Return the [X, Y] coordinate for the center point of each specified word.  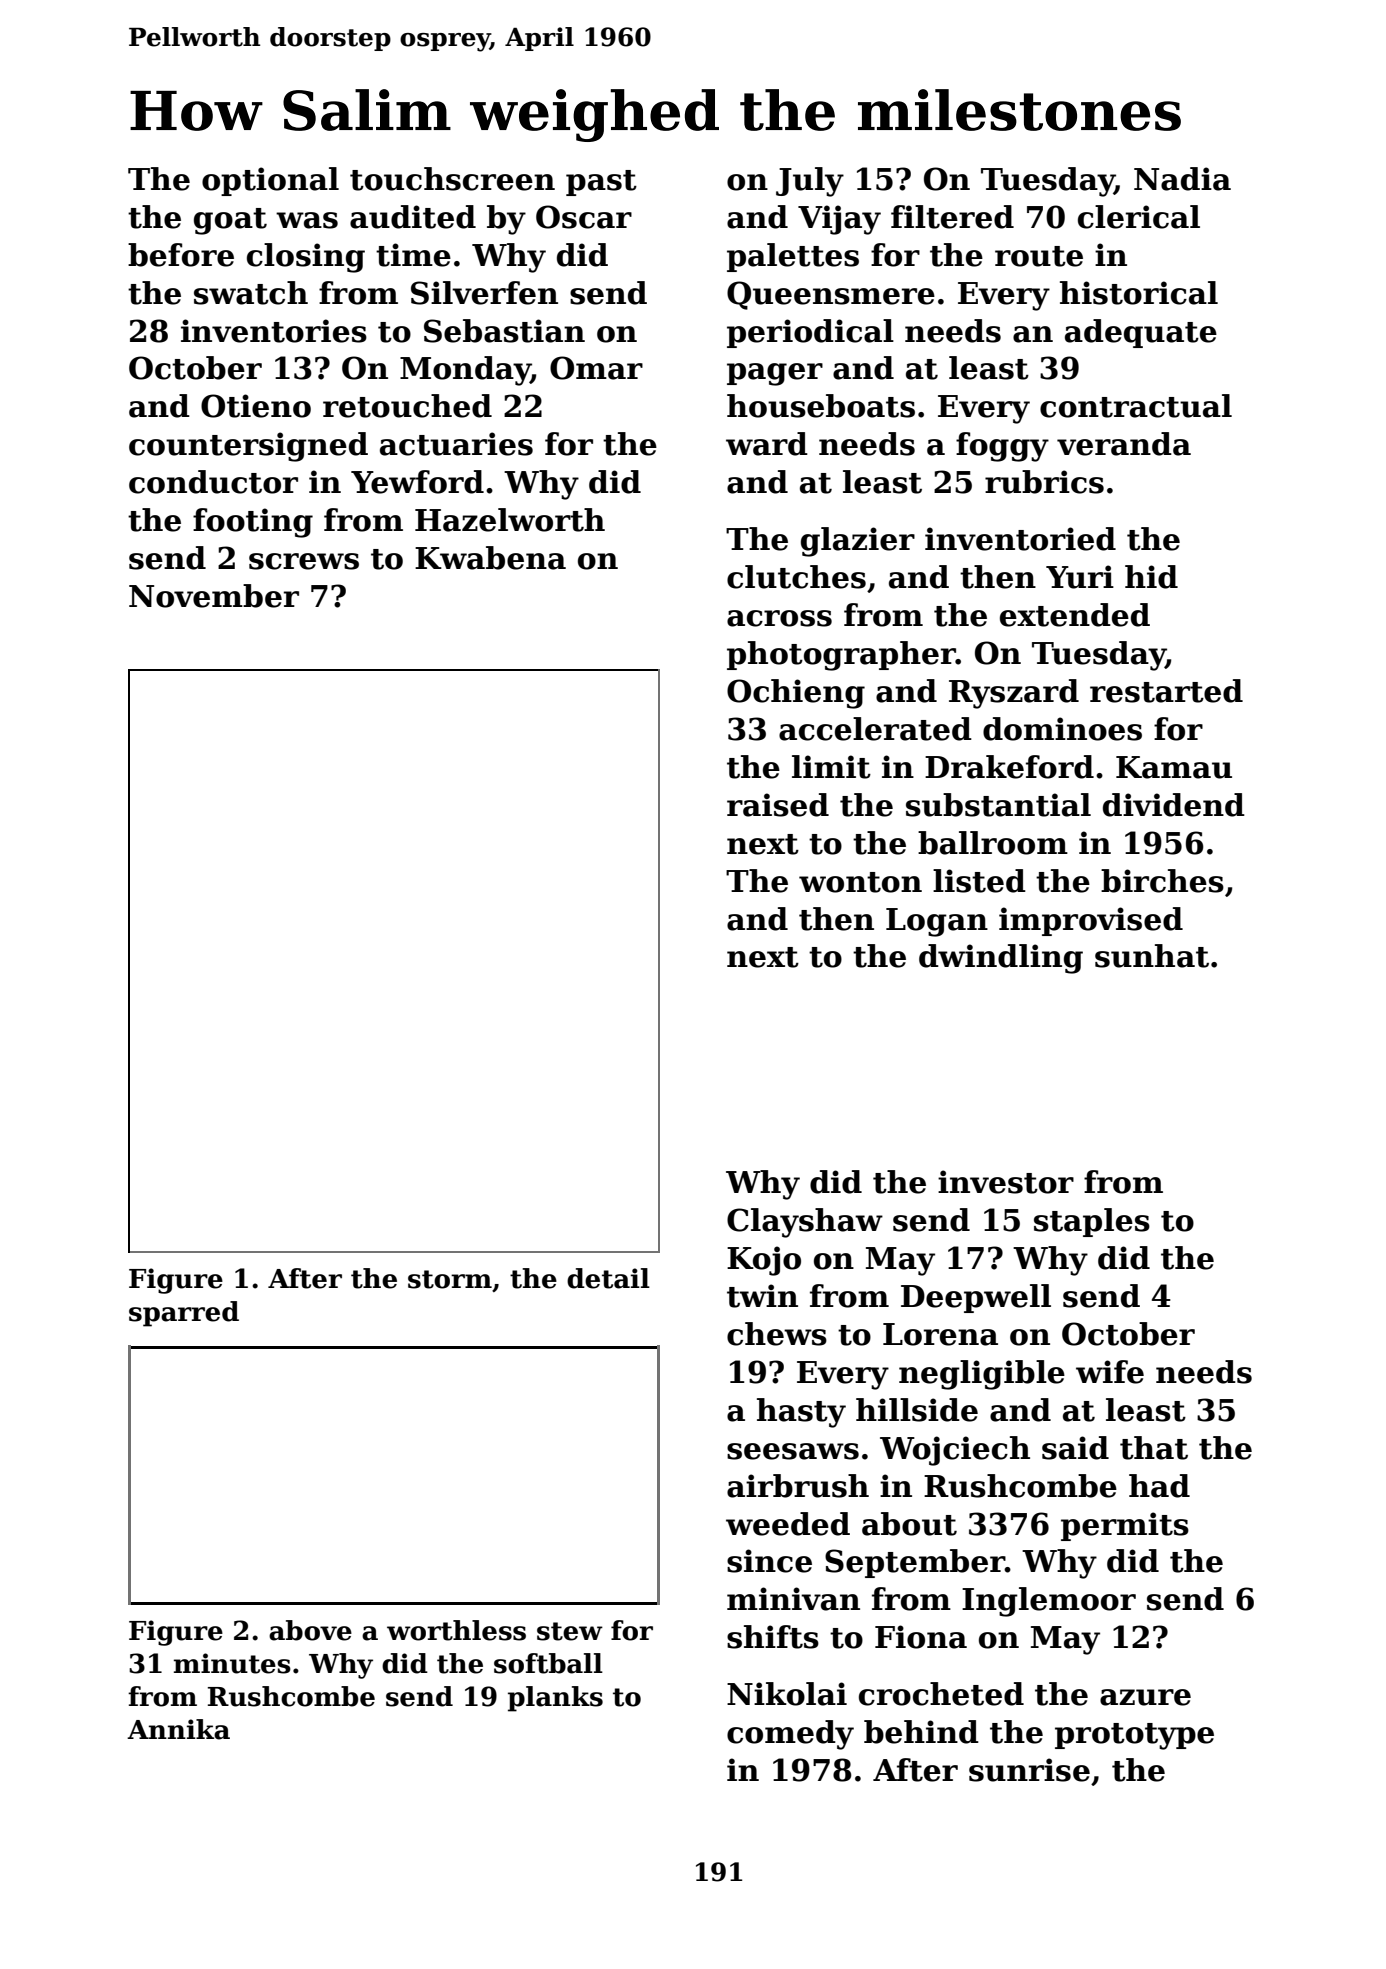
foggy [1002, 447]
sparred [184, 1314]
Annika [178, 1729]
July [810, 182]
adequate [1141, 333]
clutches [796, 577]
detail [608, 1278]
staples [1092, 1222]
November [214, 596]
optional [270, 181]
